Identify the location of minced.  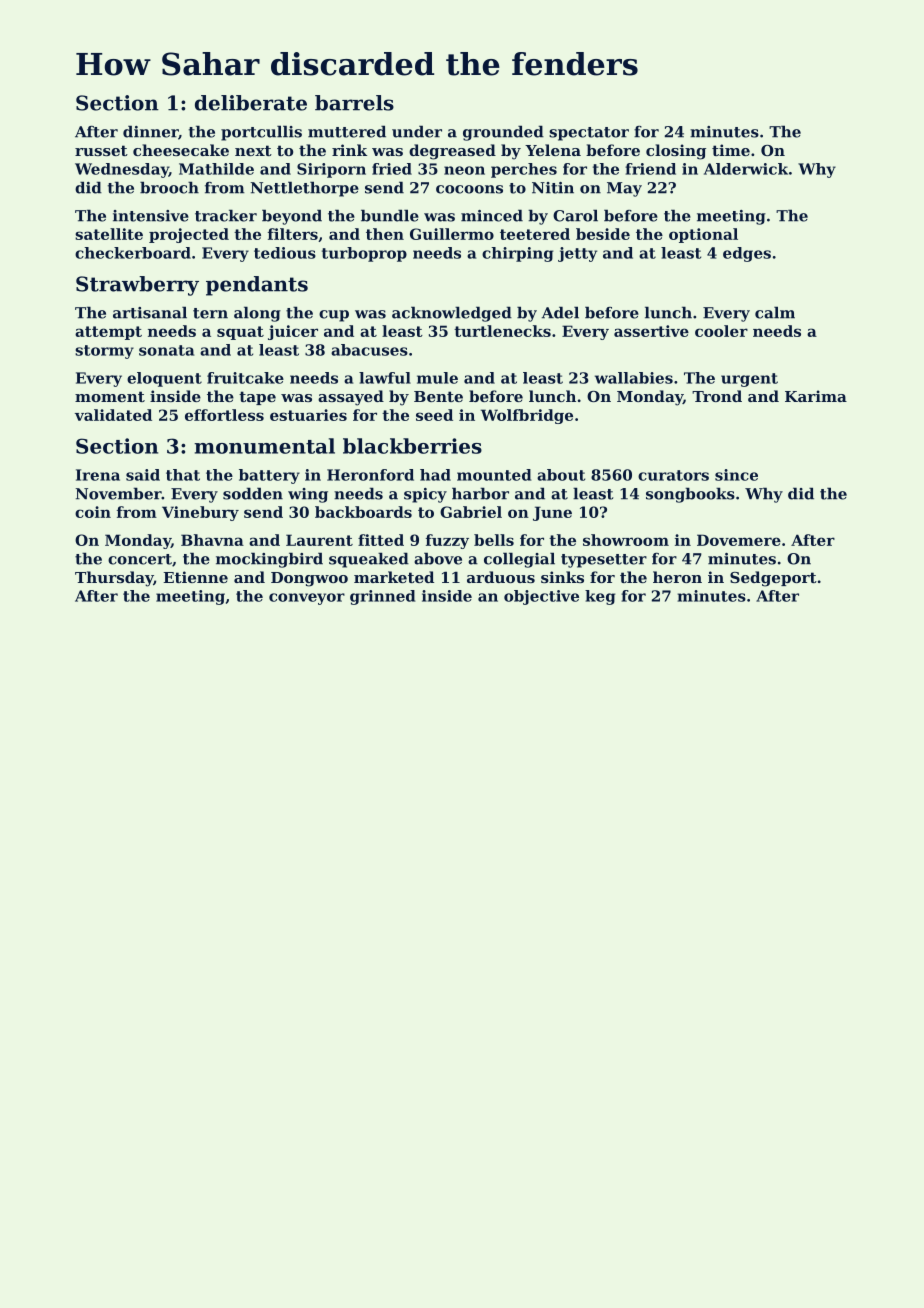
(492, 216).
